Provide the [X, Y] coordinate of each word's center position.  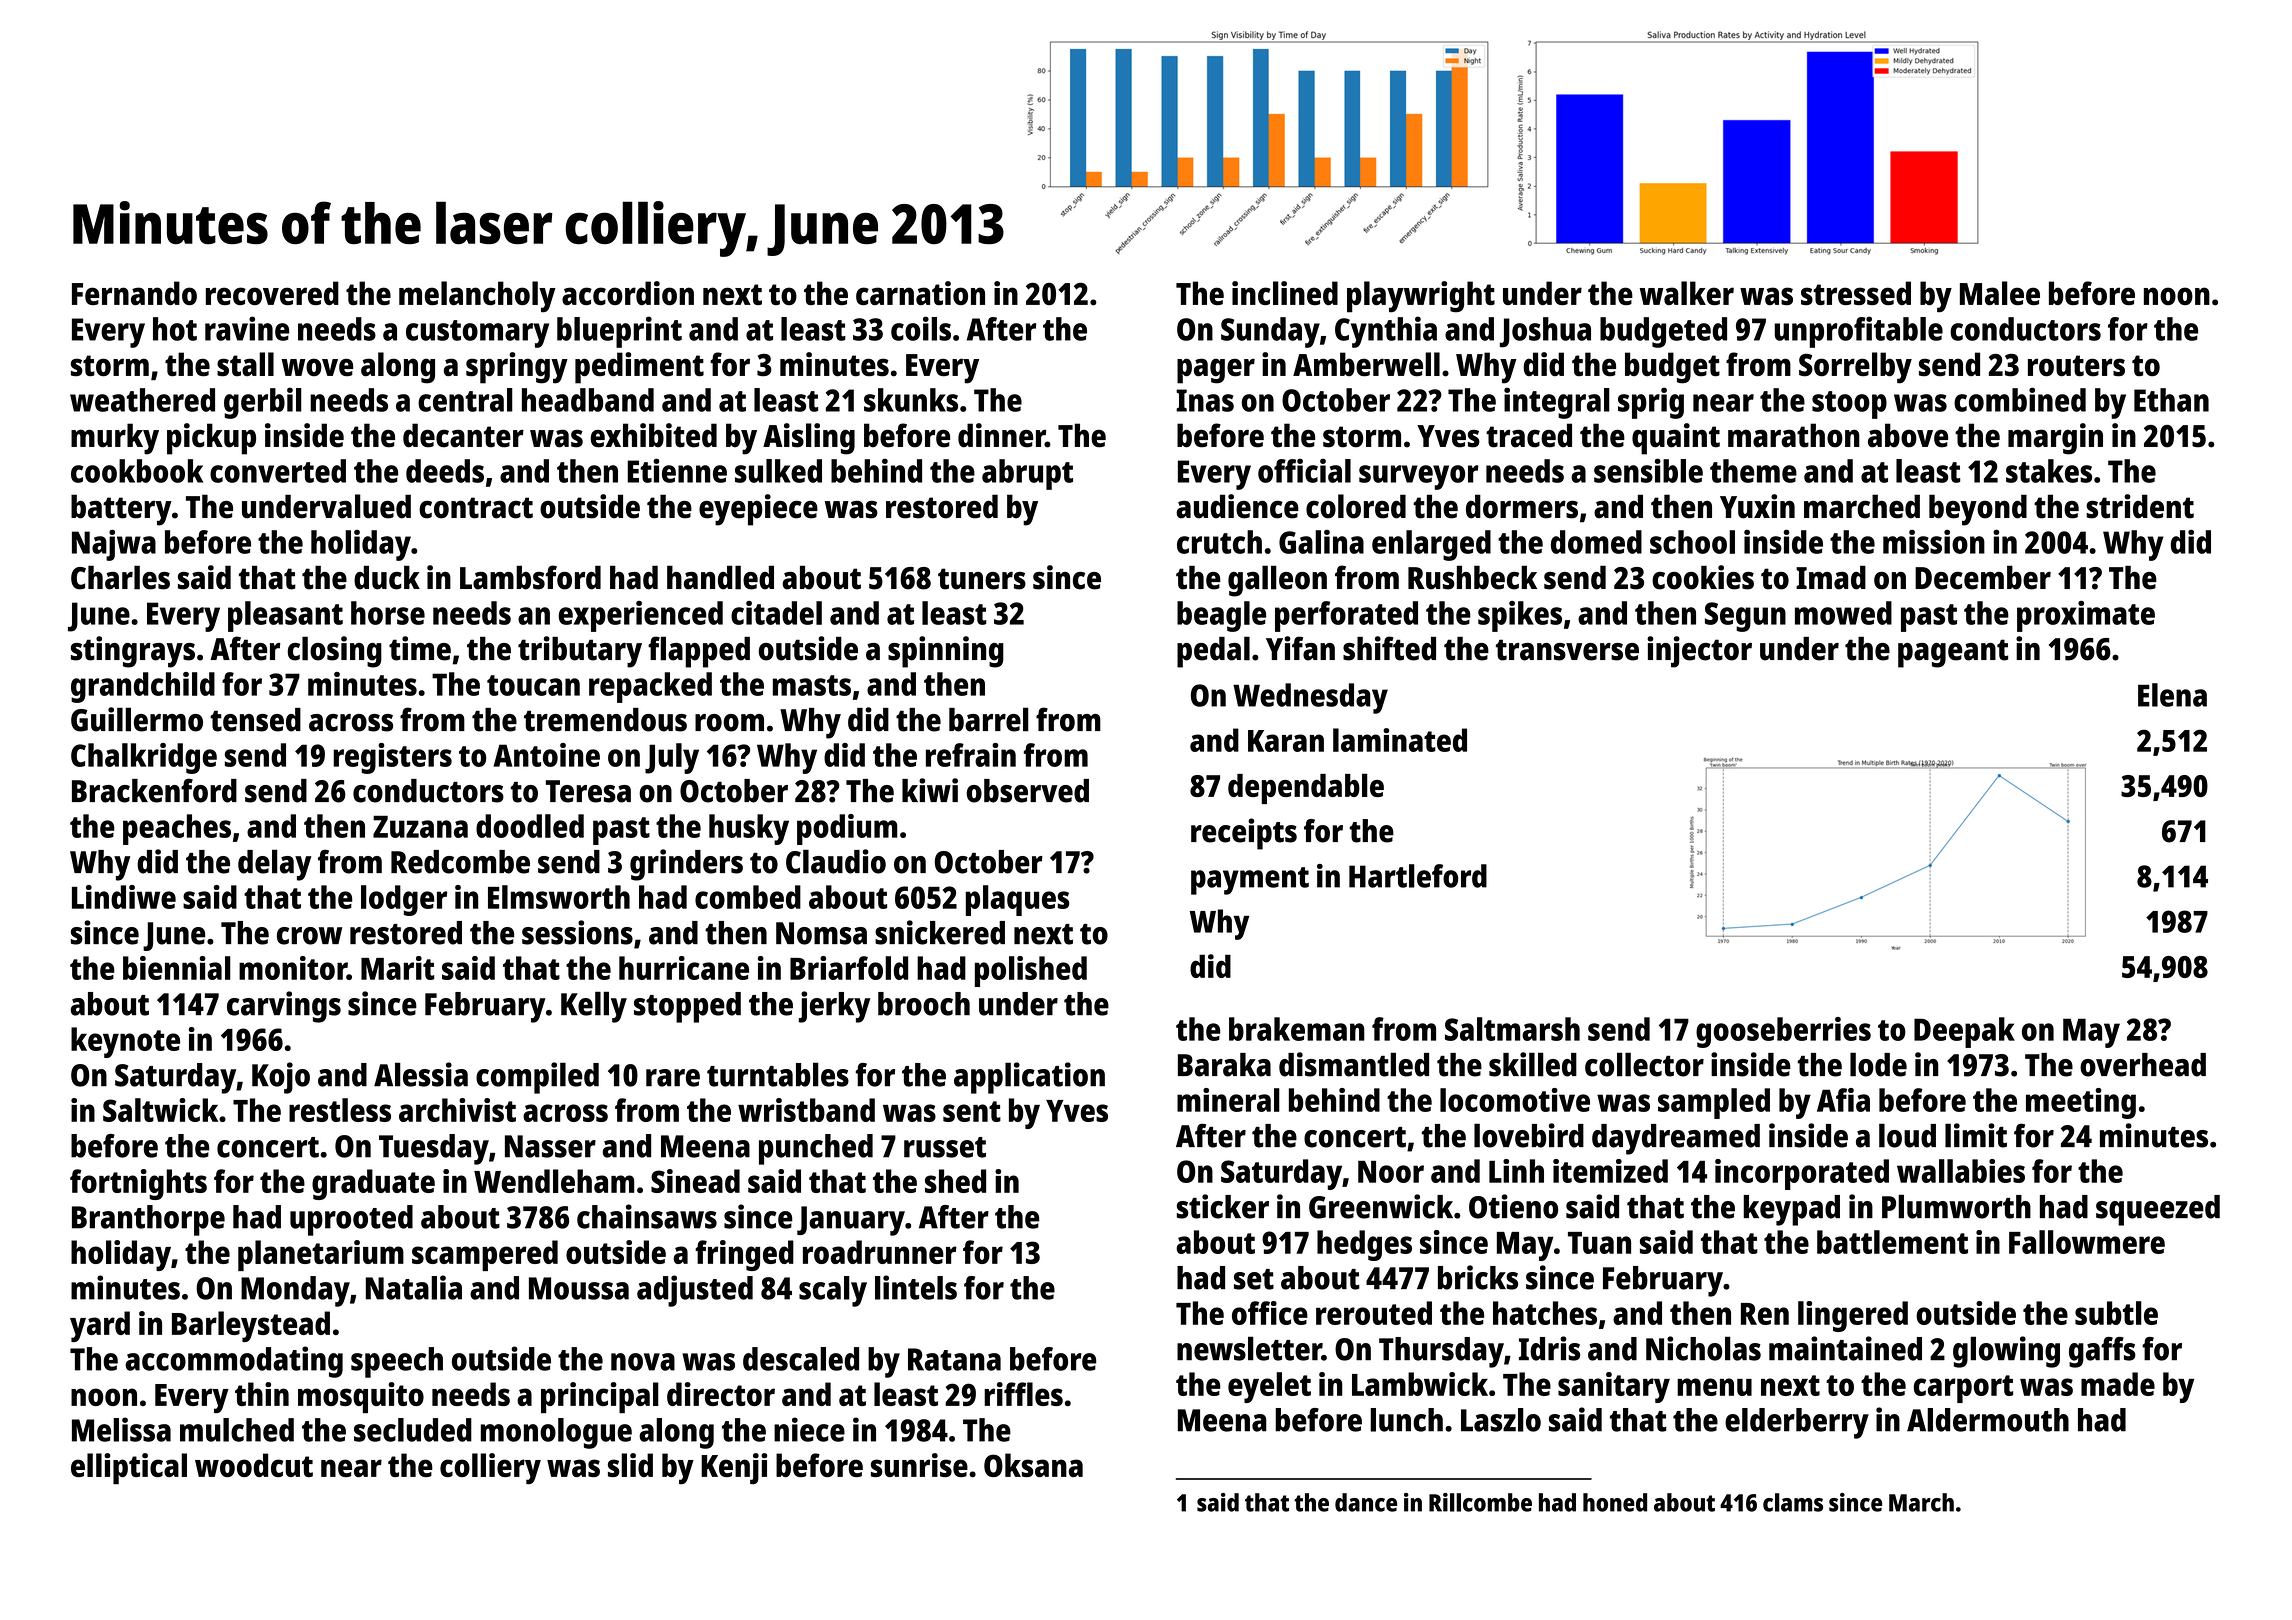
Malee [2000, 293]
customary [477, 334]
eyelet [1269, 1387]
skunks [911, 400]
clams [1793, 1502]
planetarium [321, 1255]
